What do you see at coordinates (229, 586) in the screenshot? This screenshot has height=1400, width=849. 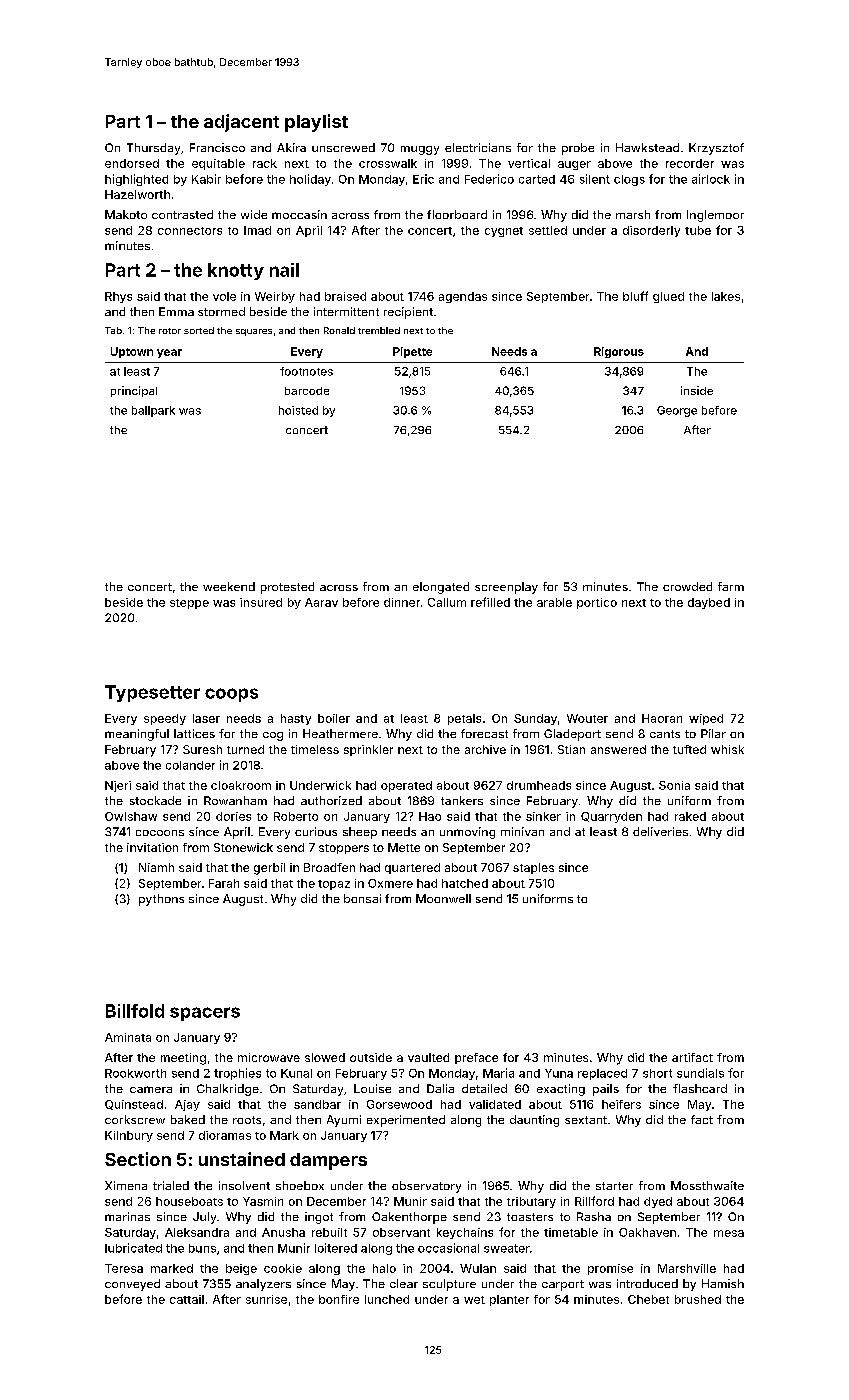 I see `weekend` at bounding box center [229, 586].
